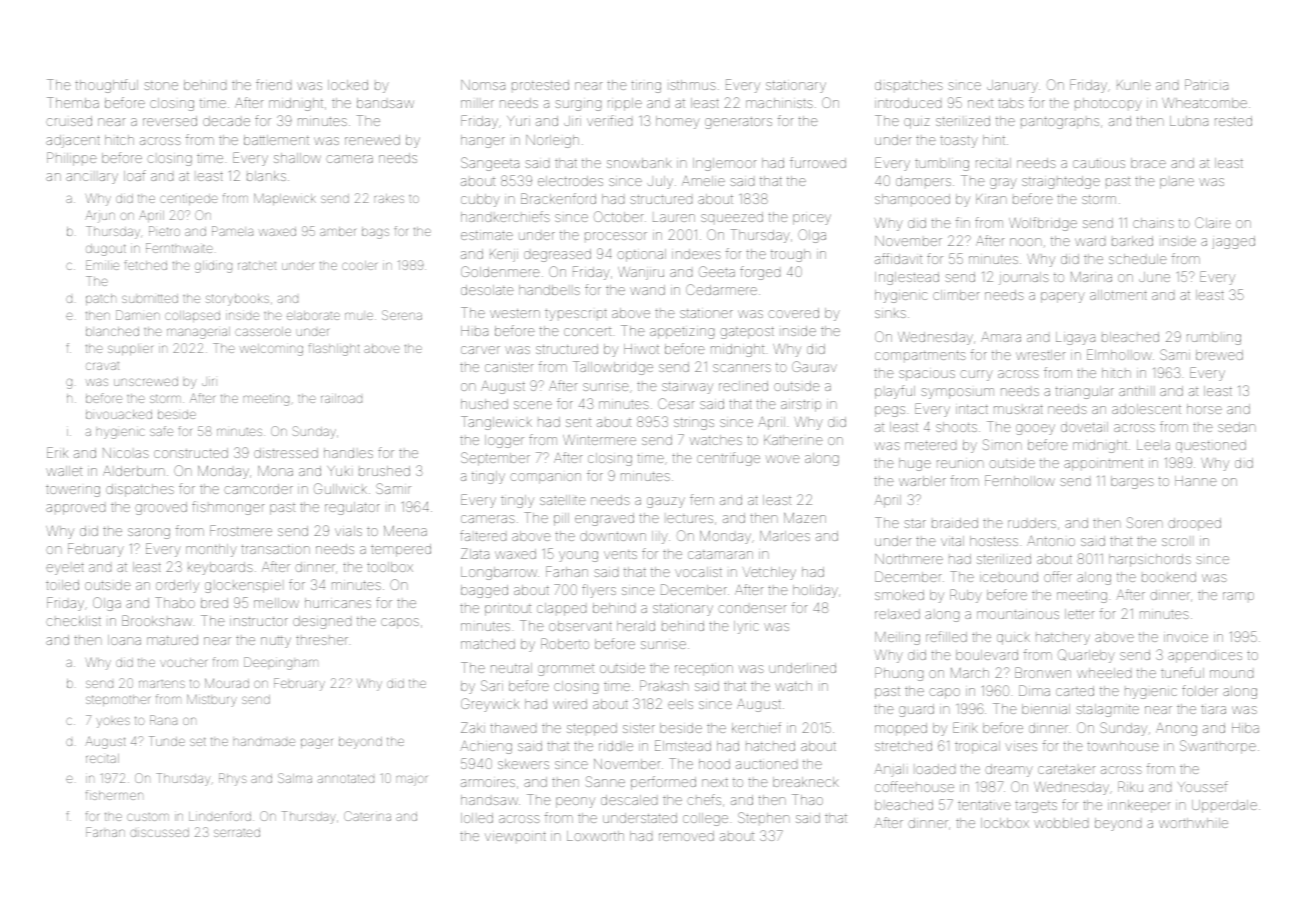  I want to click on sent, so click(578, 422).
